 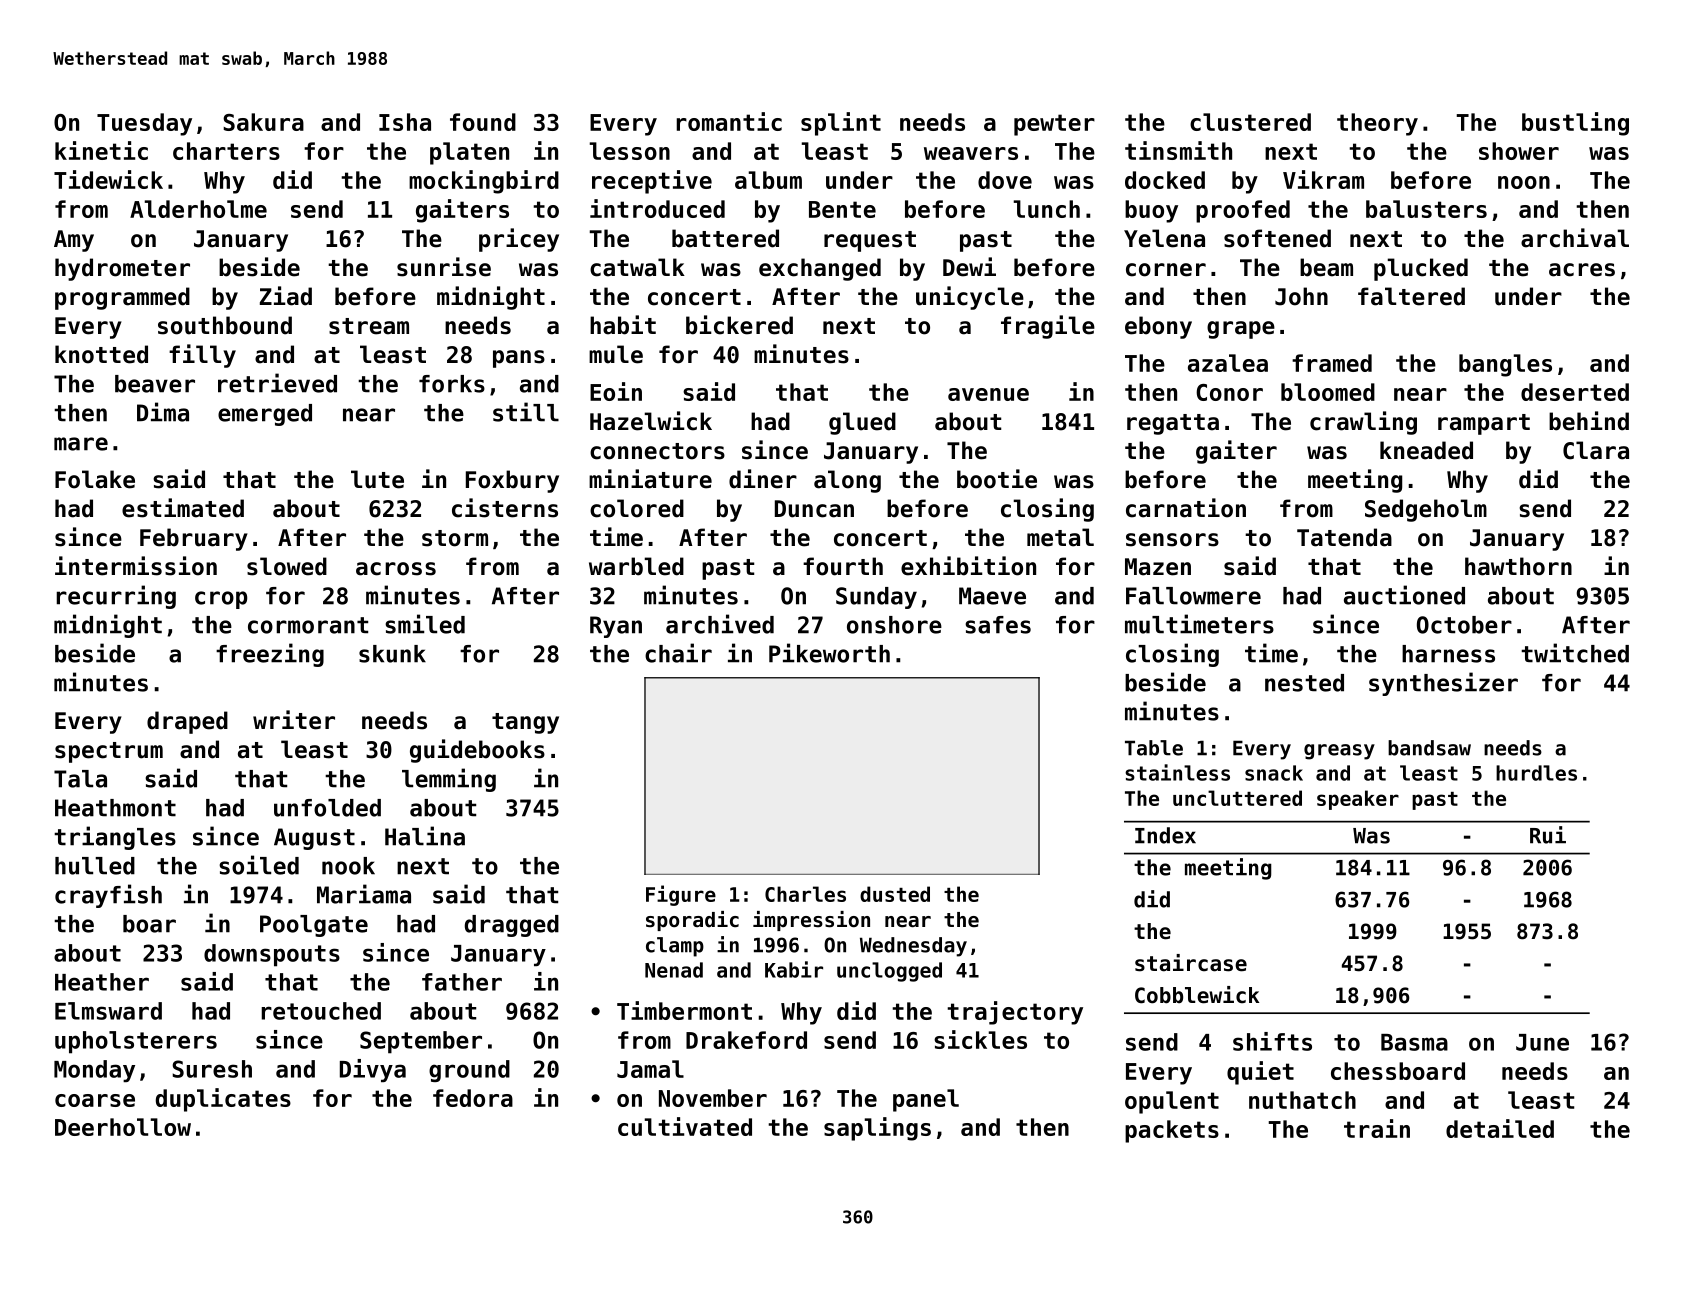 What do you see at coordinates (405, 122) in the screenshot?
I see `Isha` at bounding box center [405, 122].
